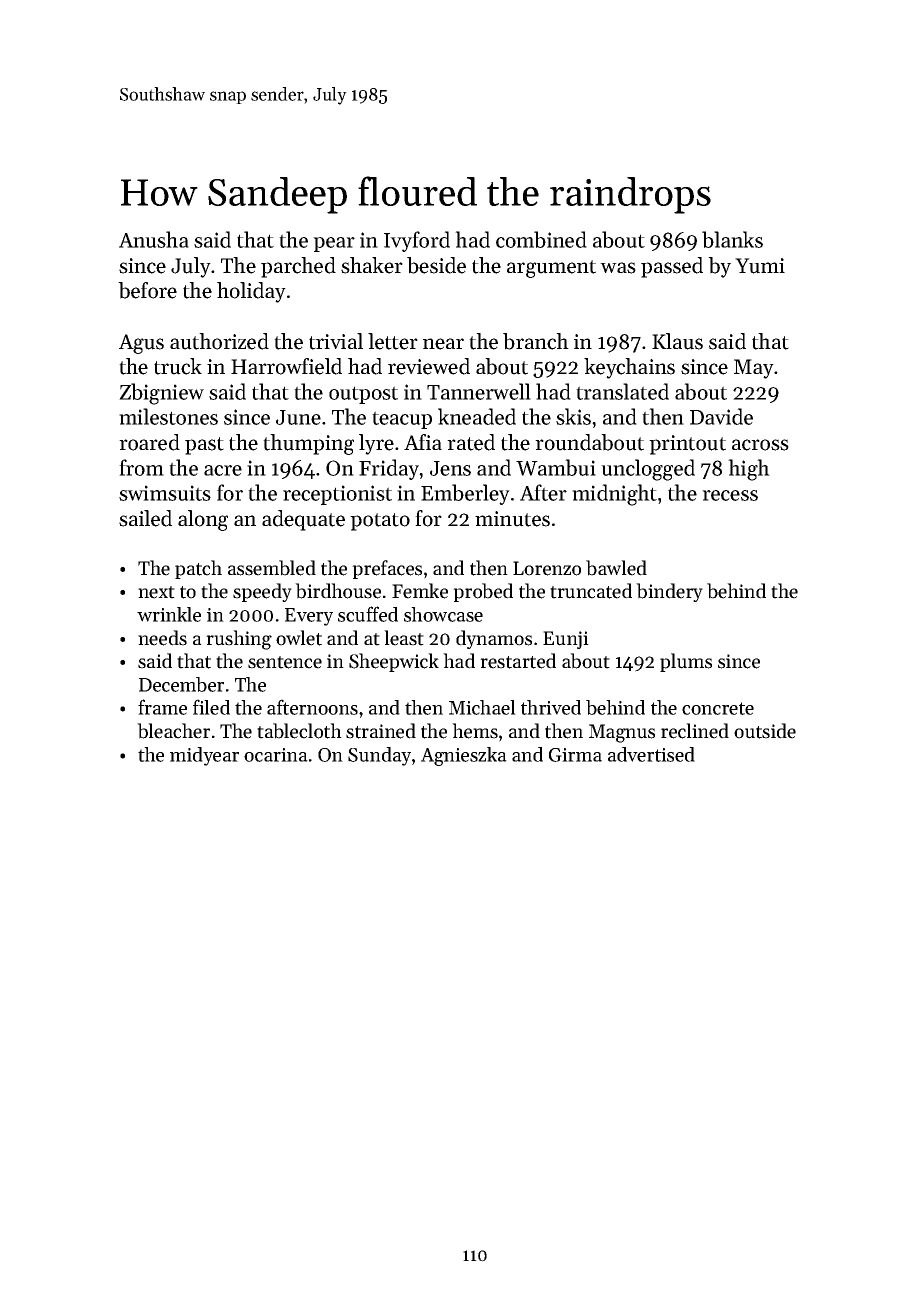 Image resolution: width=924 pixels, height=1311 pixels. What do you see at coordinates (651, 754) in the screenshot?
I see `advertised` at bounding box center [651, 754].
